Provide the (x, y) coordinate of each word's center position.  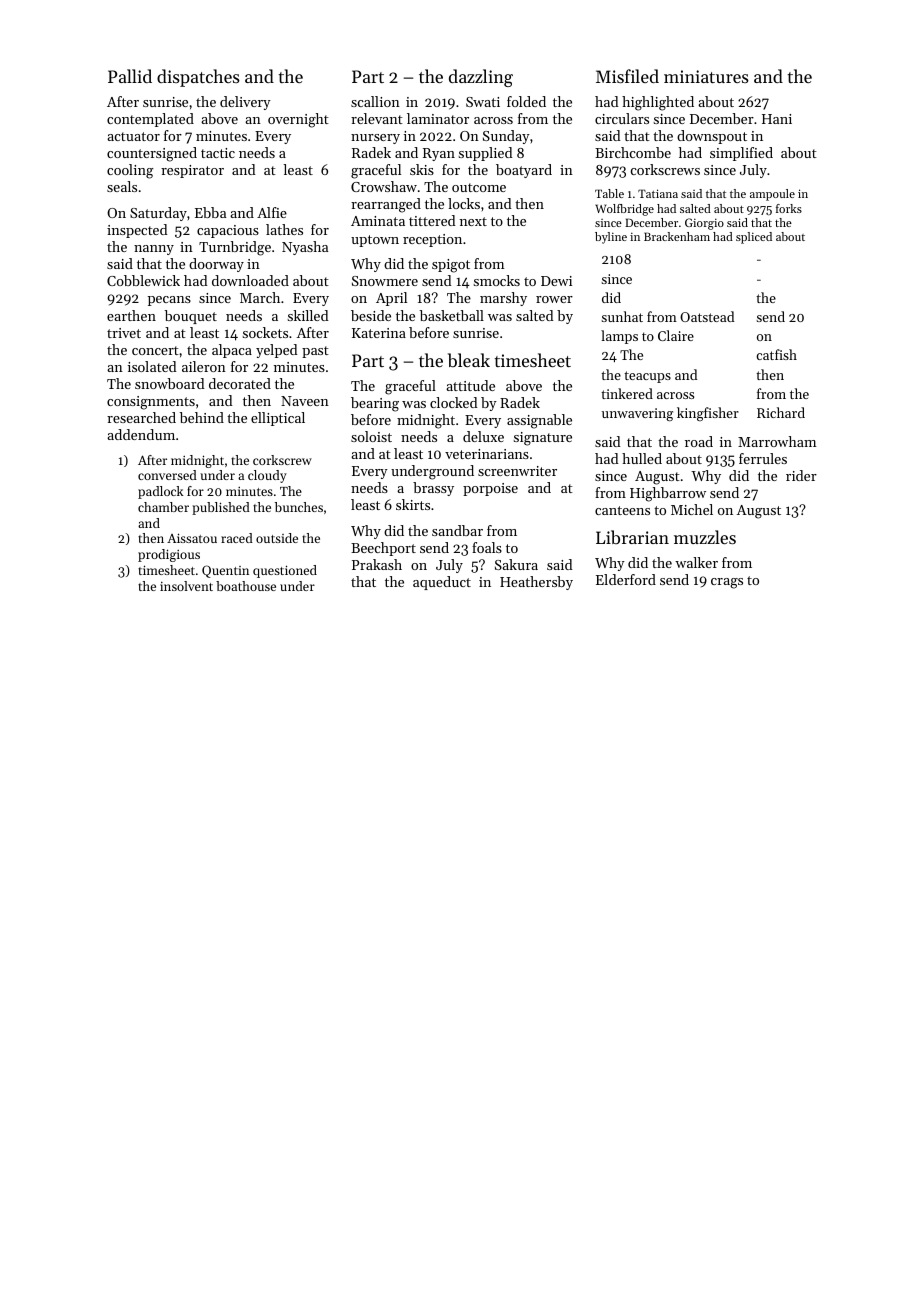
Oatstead (707, 316)
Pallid (130, 76)
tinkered (627, 393)
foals (487, 547)
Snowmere (385, 281)
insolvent (186, 586)
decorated (240, 383)
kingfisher (708, 414)
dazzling (481, 78)
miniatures (706, 76)
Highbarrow (668, 494)
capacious (228, 231)
